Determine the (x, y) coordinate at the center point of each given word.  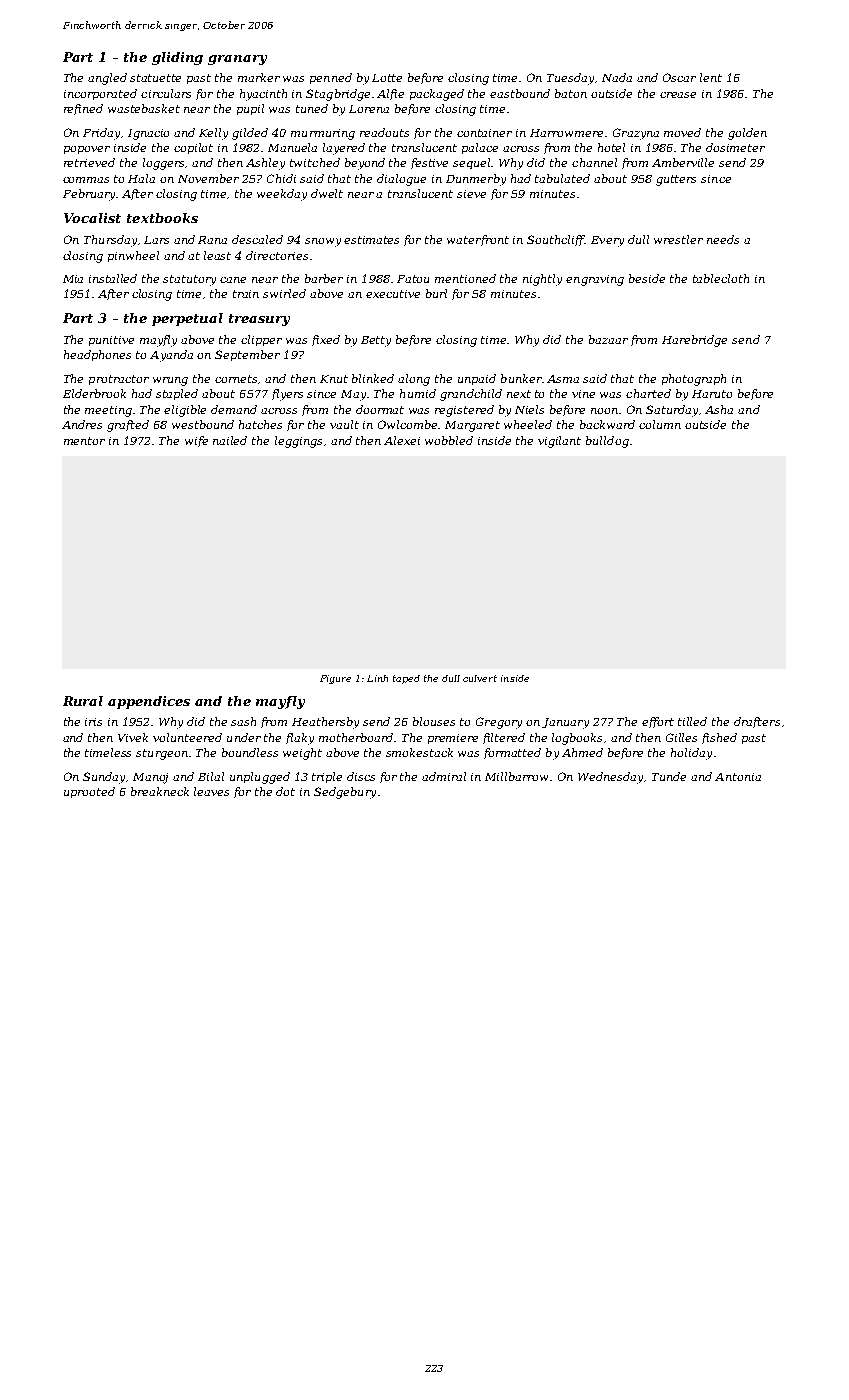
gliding (177, 58)
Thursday (110, 241)
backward (607, 424)
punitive (111, 341)
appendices (149, 702)
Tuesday (570, 79)
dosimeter (735, 147)
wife (196, 441)
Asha (719, 409)
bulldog (607, 442)
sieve (471, 194)
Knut (334, 379)
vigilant (559, 442)
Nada (617, 77)
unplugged (260, 778)
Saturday (672, 411)
